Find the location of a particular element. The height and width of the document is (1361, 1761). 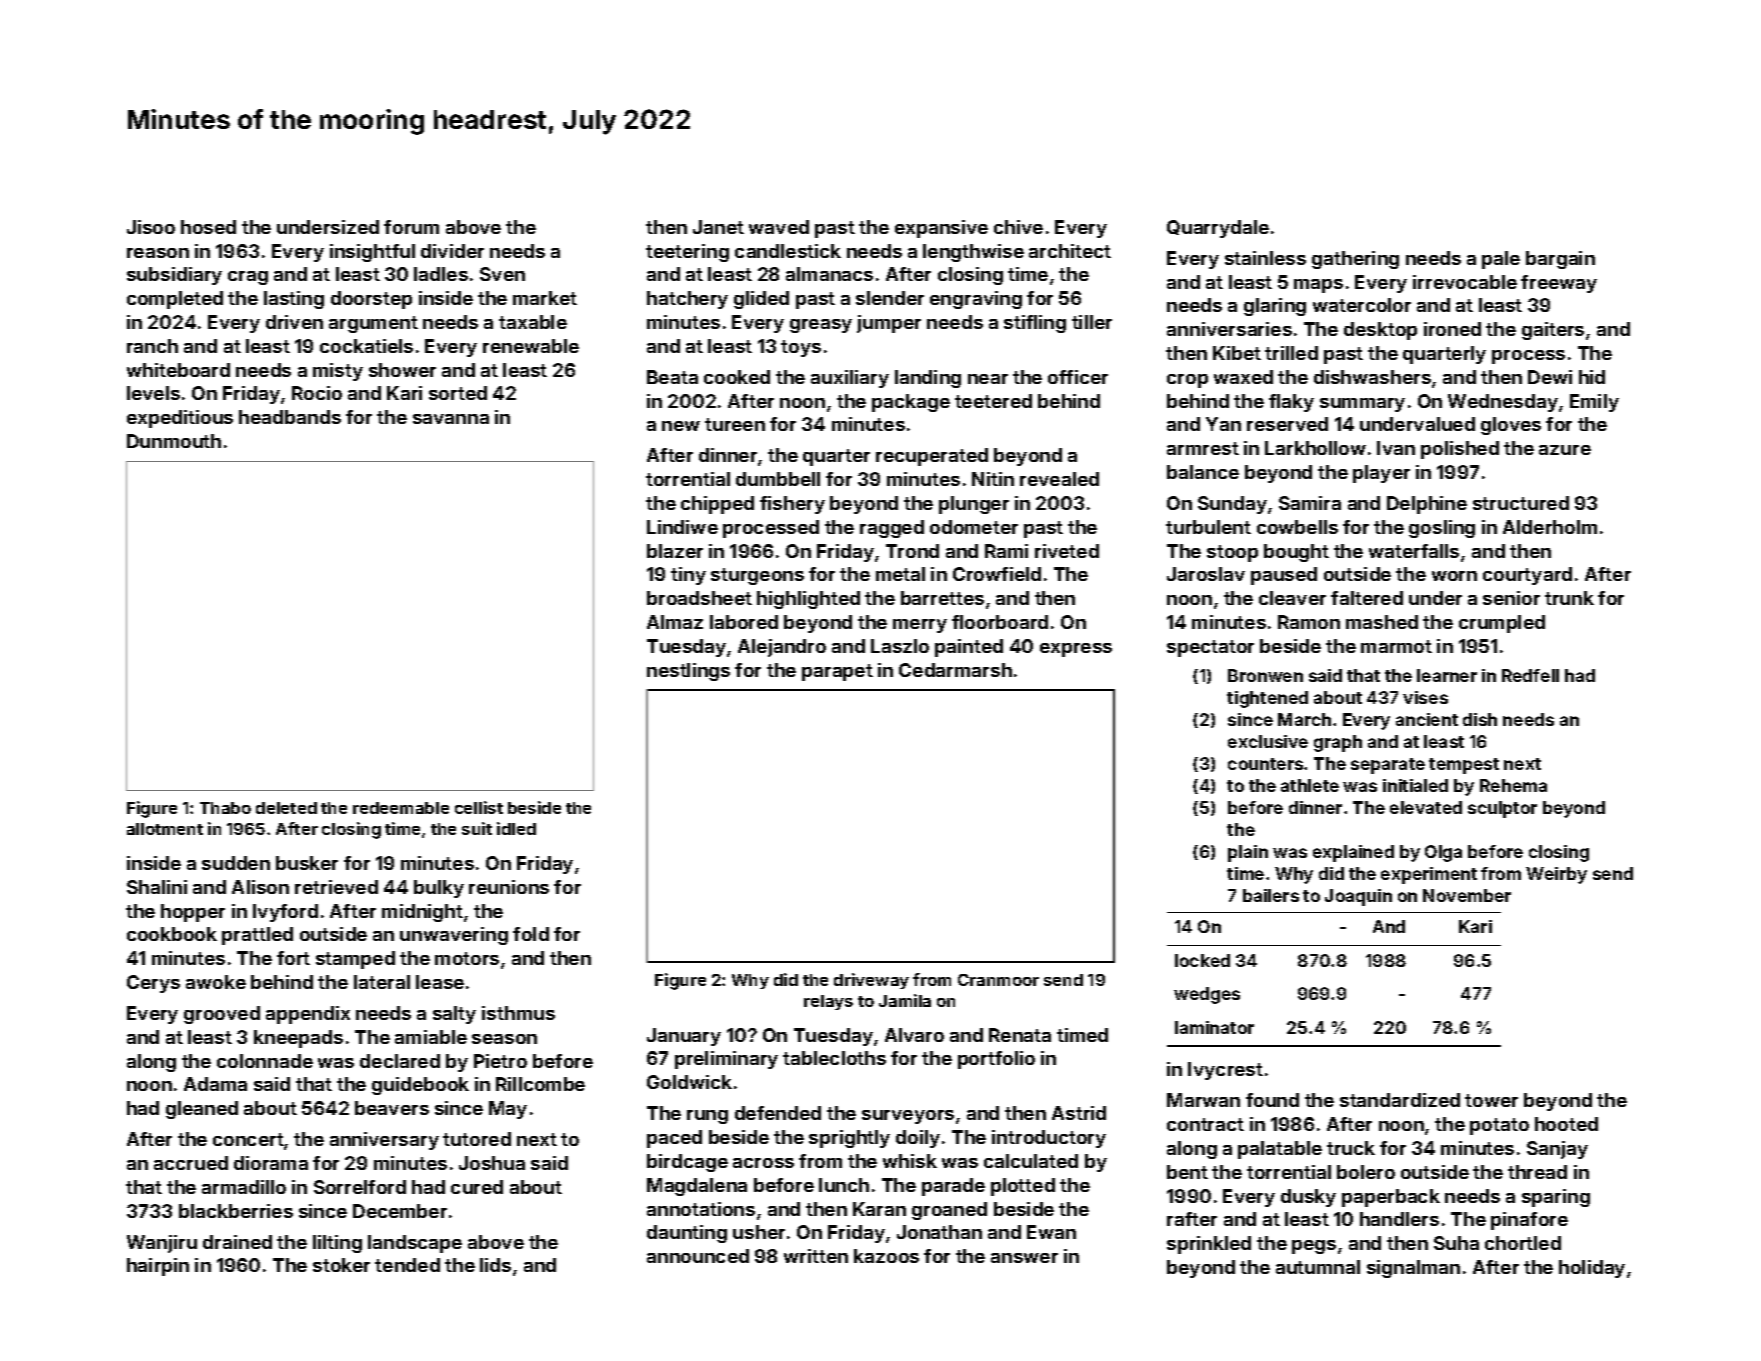

crumpled is located at coordinates (1502, 624).
